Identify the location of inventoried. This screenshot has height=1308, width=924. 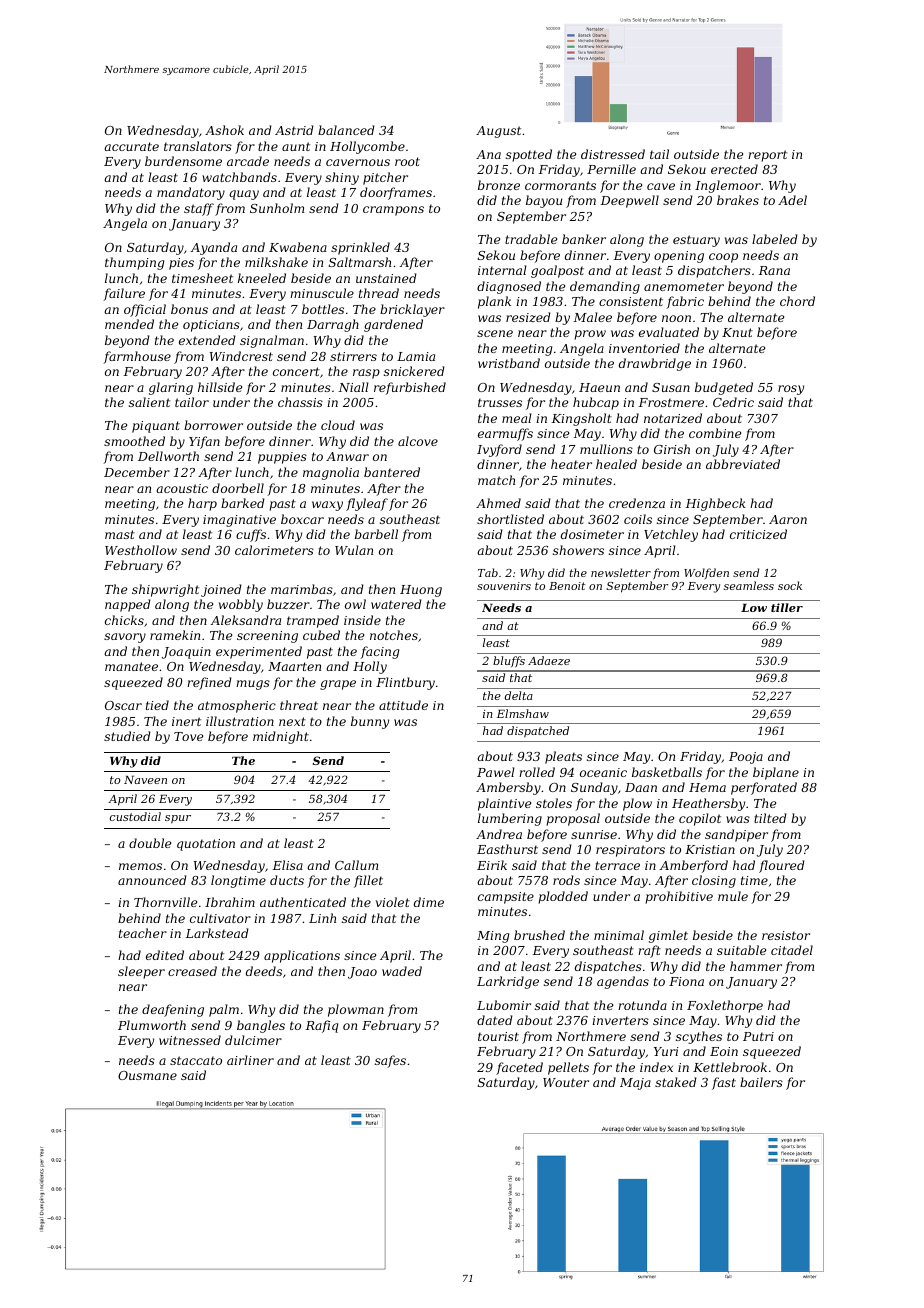
(644, 348).
